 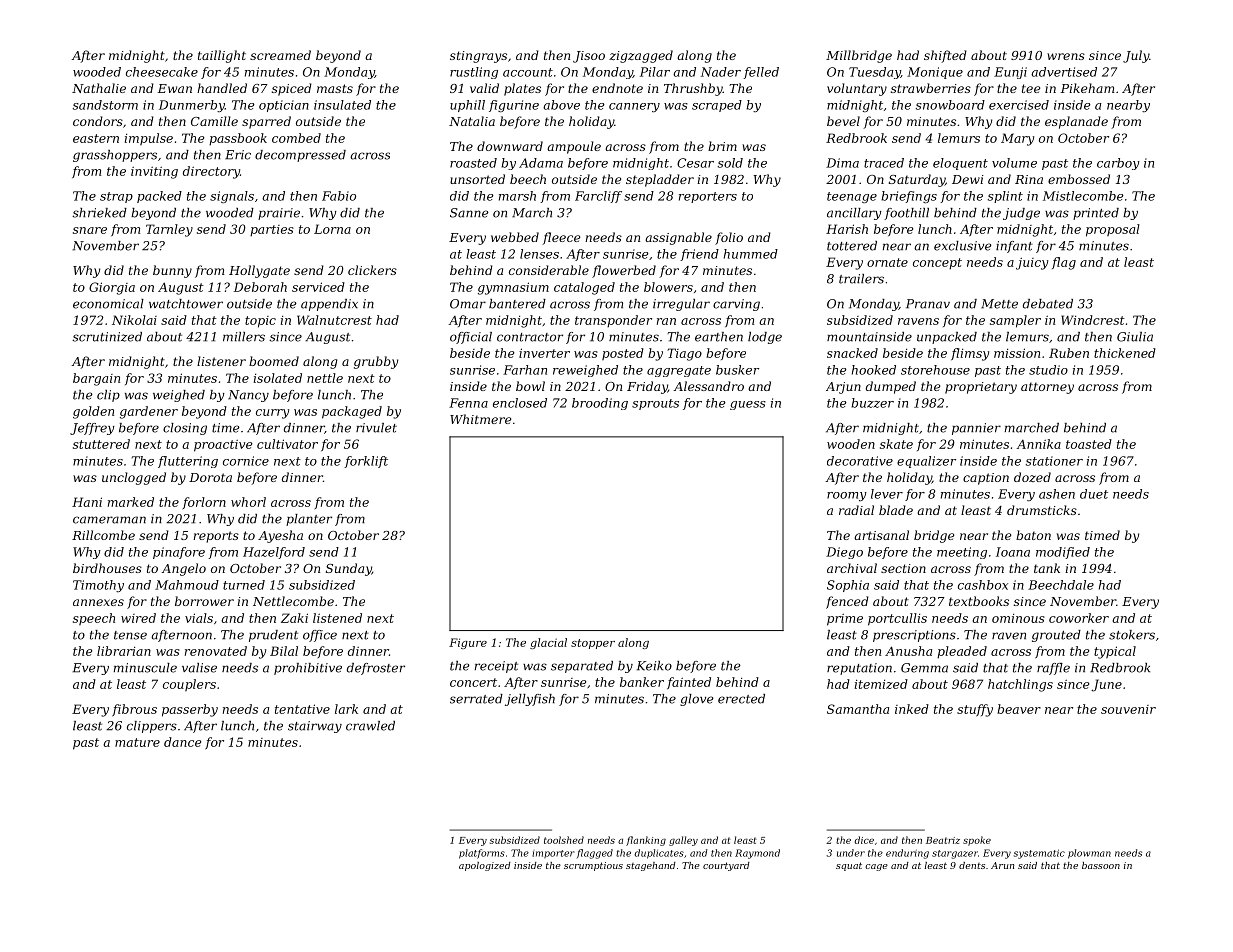 I want to click on Adama, so click(x=541, y=163).
